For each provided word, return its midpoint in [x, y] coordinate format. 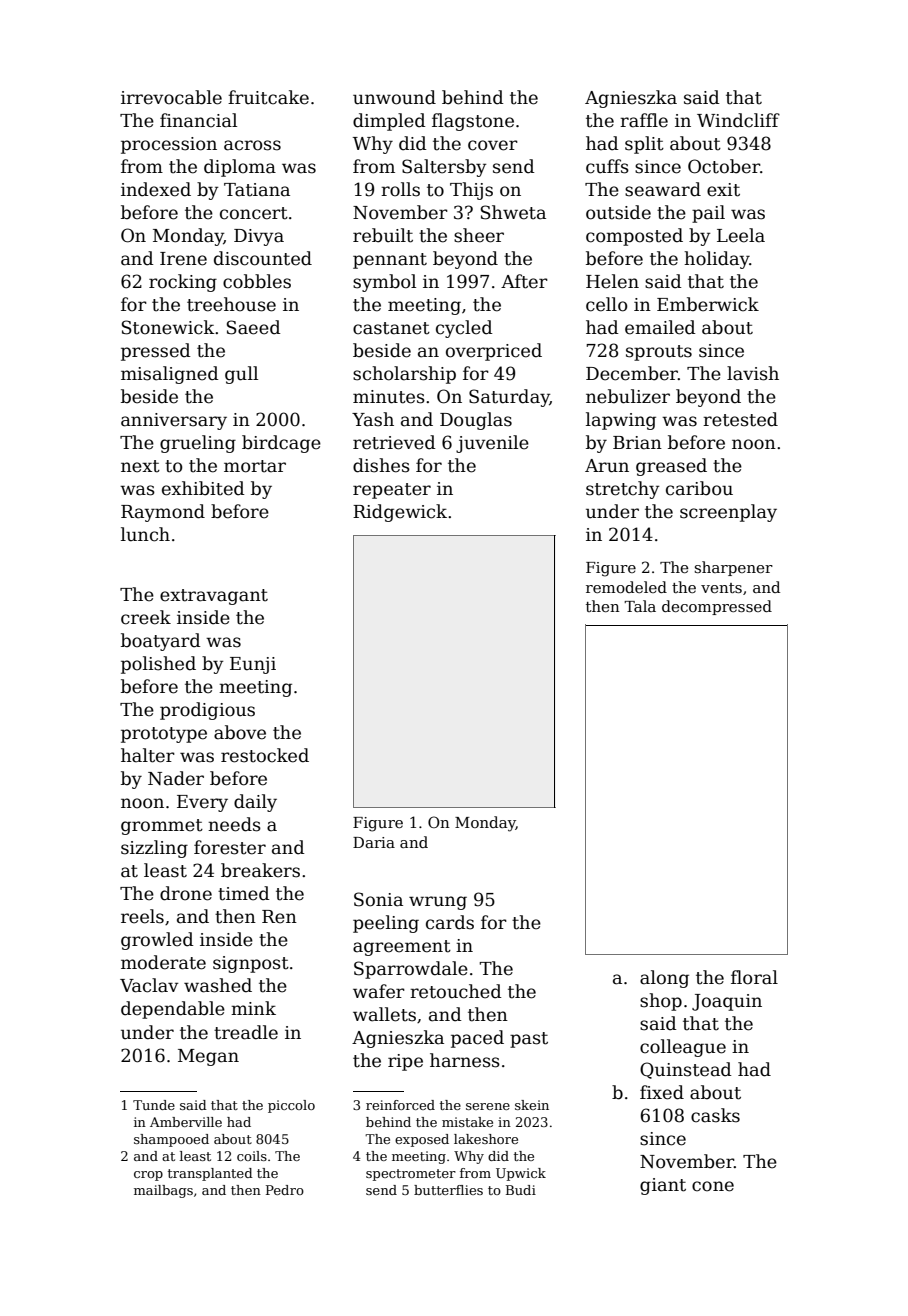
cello [606, 304]
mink [253, 1008]
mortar [255, 466]
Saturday [509, 398]
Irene [183, 259]
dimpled [389, 122]
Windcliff [738, 120]
